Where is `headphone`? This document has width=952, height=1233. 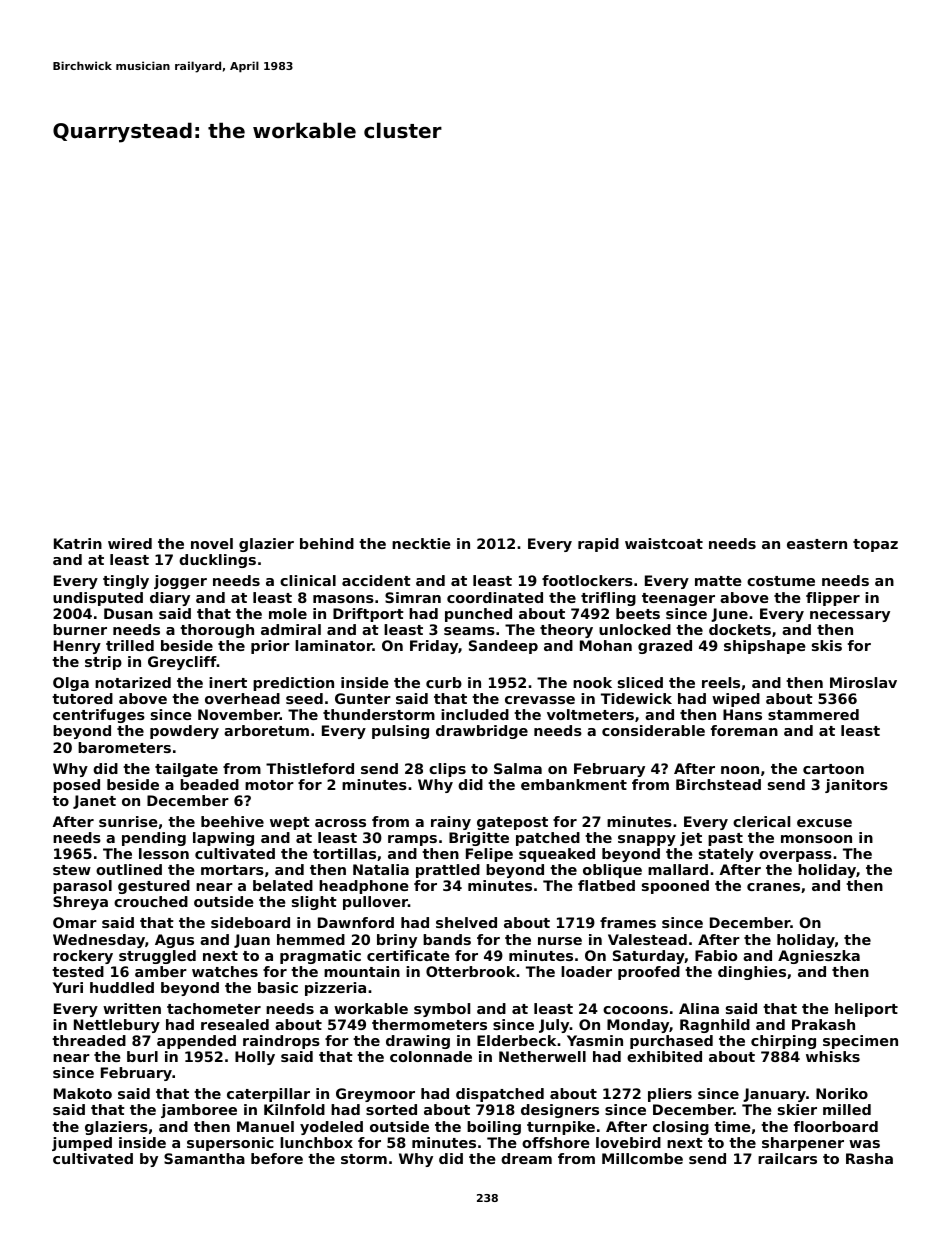
headphone is located at coordinates (364, 887).
